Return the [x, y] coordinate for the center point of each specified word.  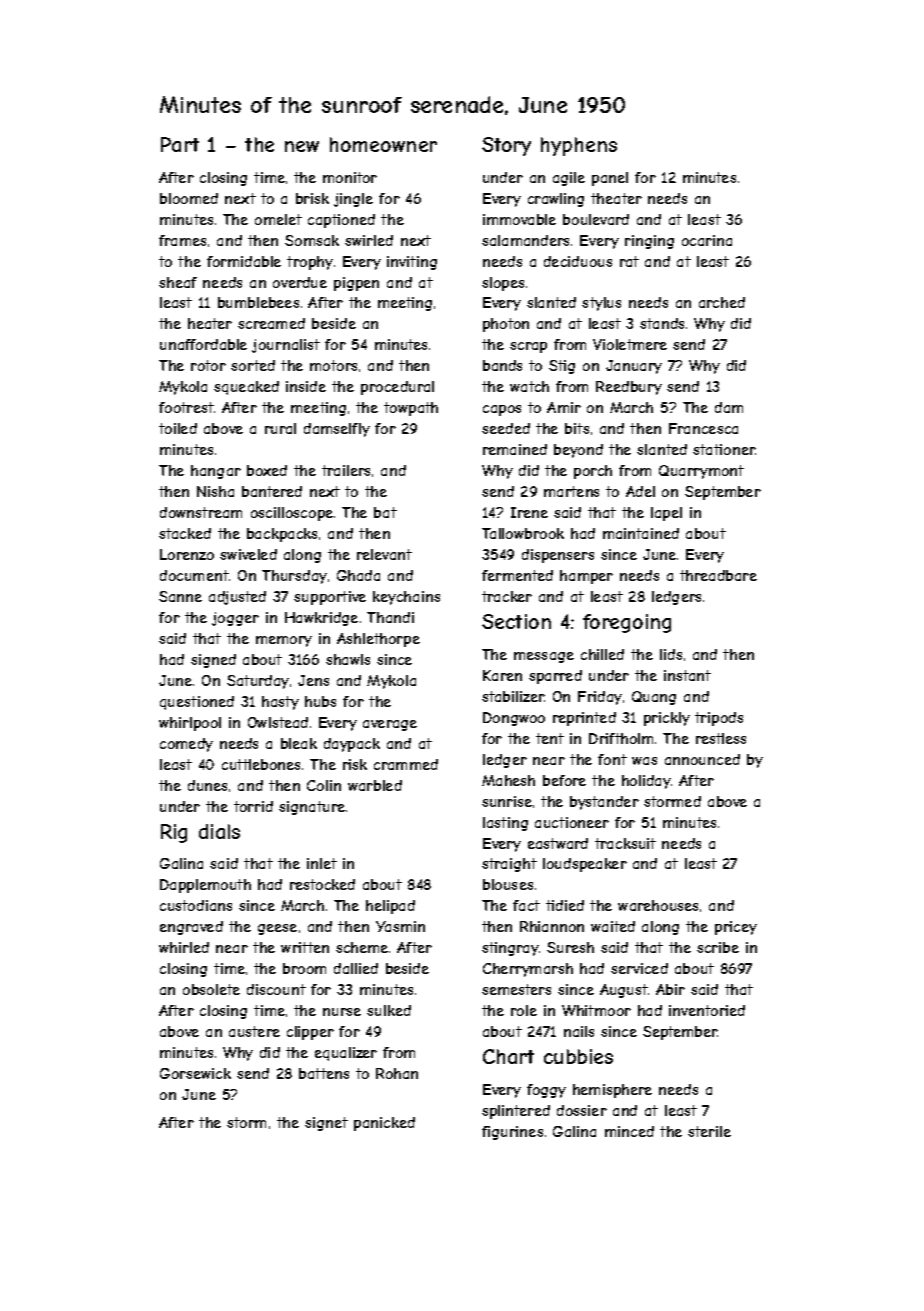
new [302, 146]
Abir [670, 989]
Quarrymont [701, 472]
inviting [412, 263]
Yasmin [400, 926]
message [544, 657]
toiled [178, 428]
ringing [649, 242]
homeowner [383, 144]
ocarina [707, 240]
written [305, 947]
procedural [397, 388]
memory [284, 641]
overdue [300, 282]
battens [324, 1073]
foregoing [627, 623]
